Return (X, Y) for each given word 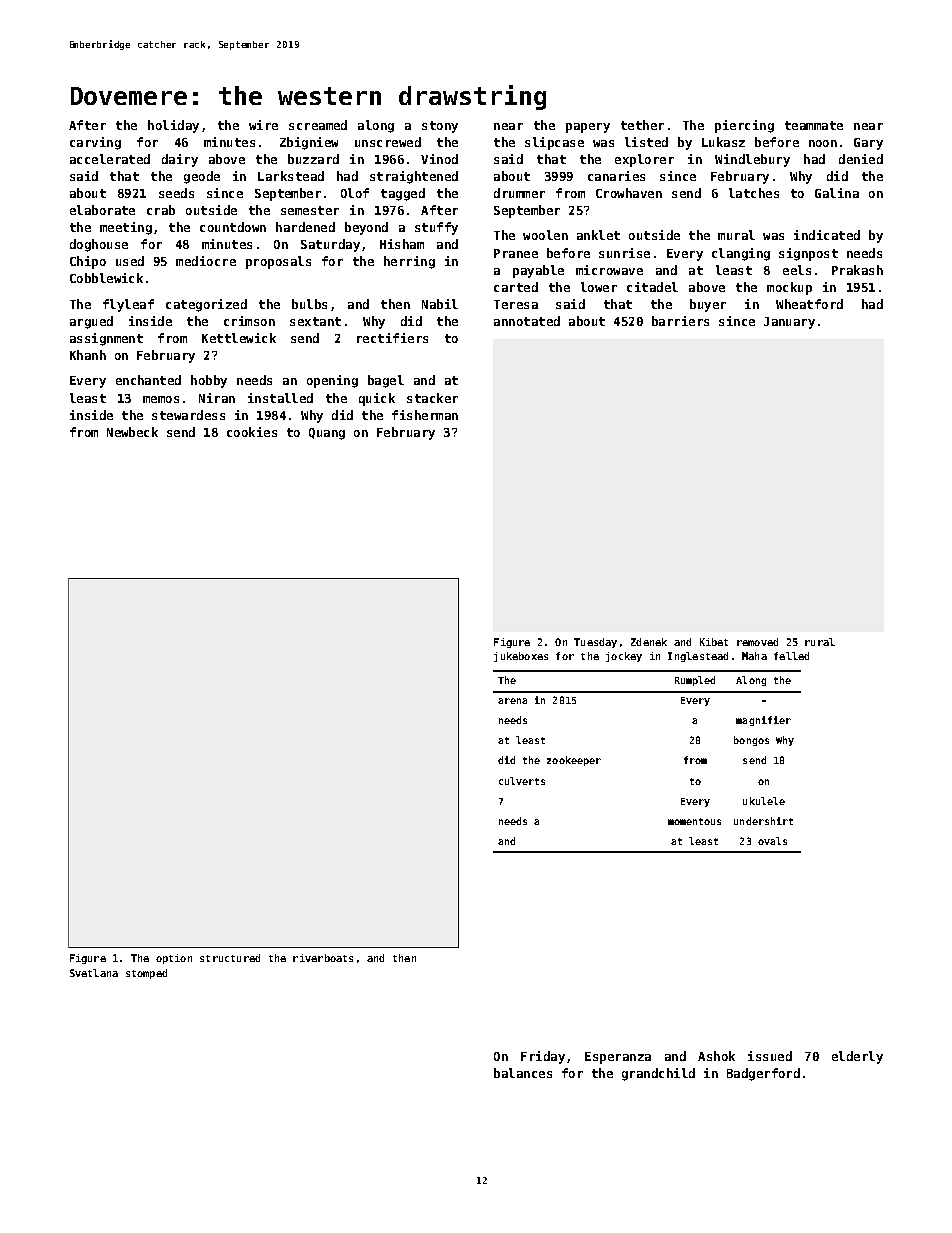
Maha (754, 656)
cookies (252, 432)
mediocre (206, 261)
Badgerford (763, 1074)
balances (523, 1073)
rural (820, 642)
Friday (543, 1057)
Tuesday (595, 643)
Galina (837, 193)
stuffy (436, 228)
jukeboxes (521, 657)
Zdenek (649, 642)
